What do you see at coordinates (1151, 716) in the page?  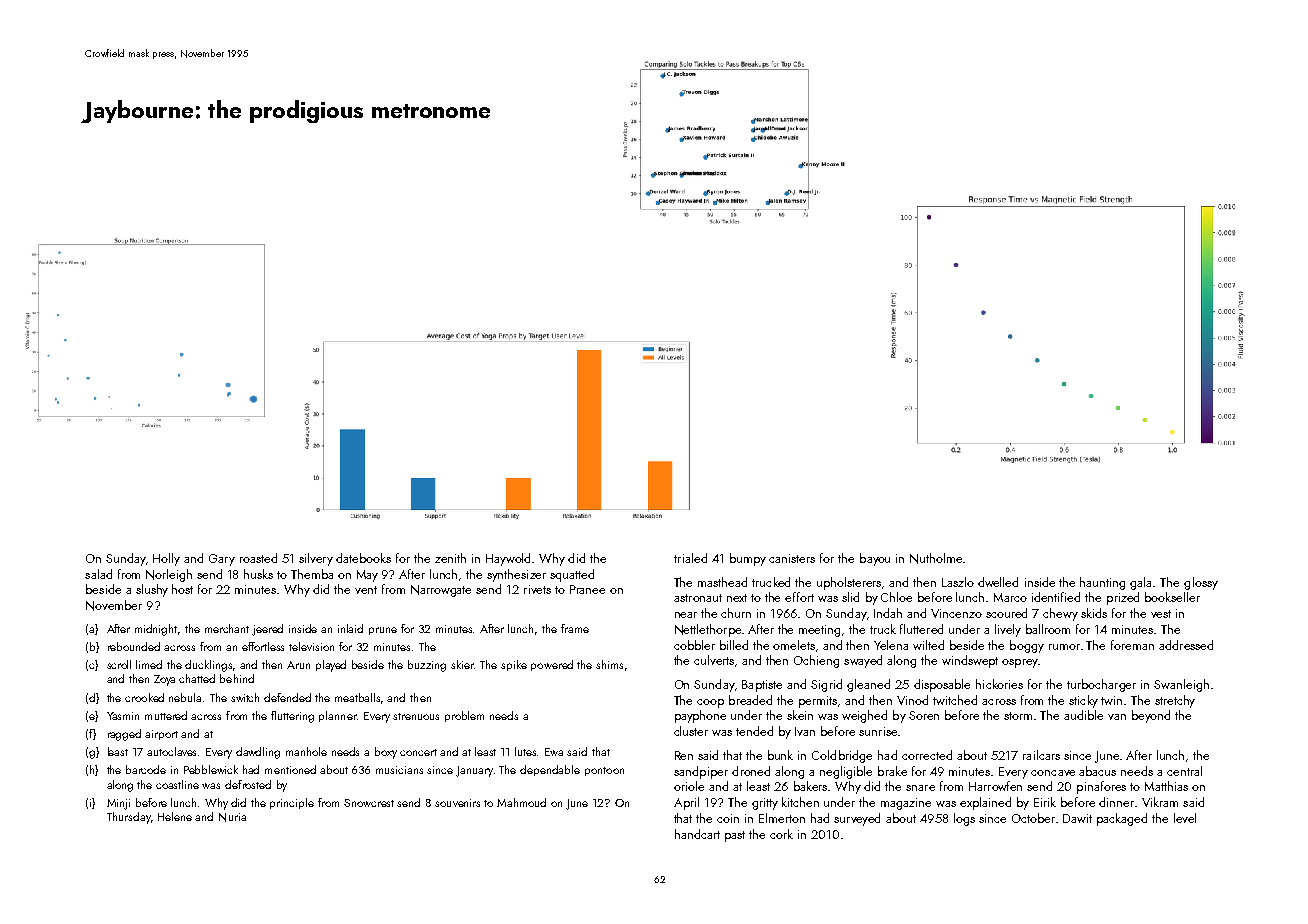 I see `beyond` at bounding box center [1151, 716].
